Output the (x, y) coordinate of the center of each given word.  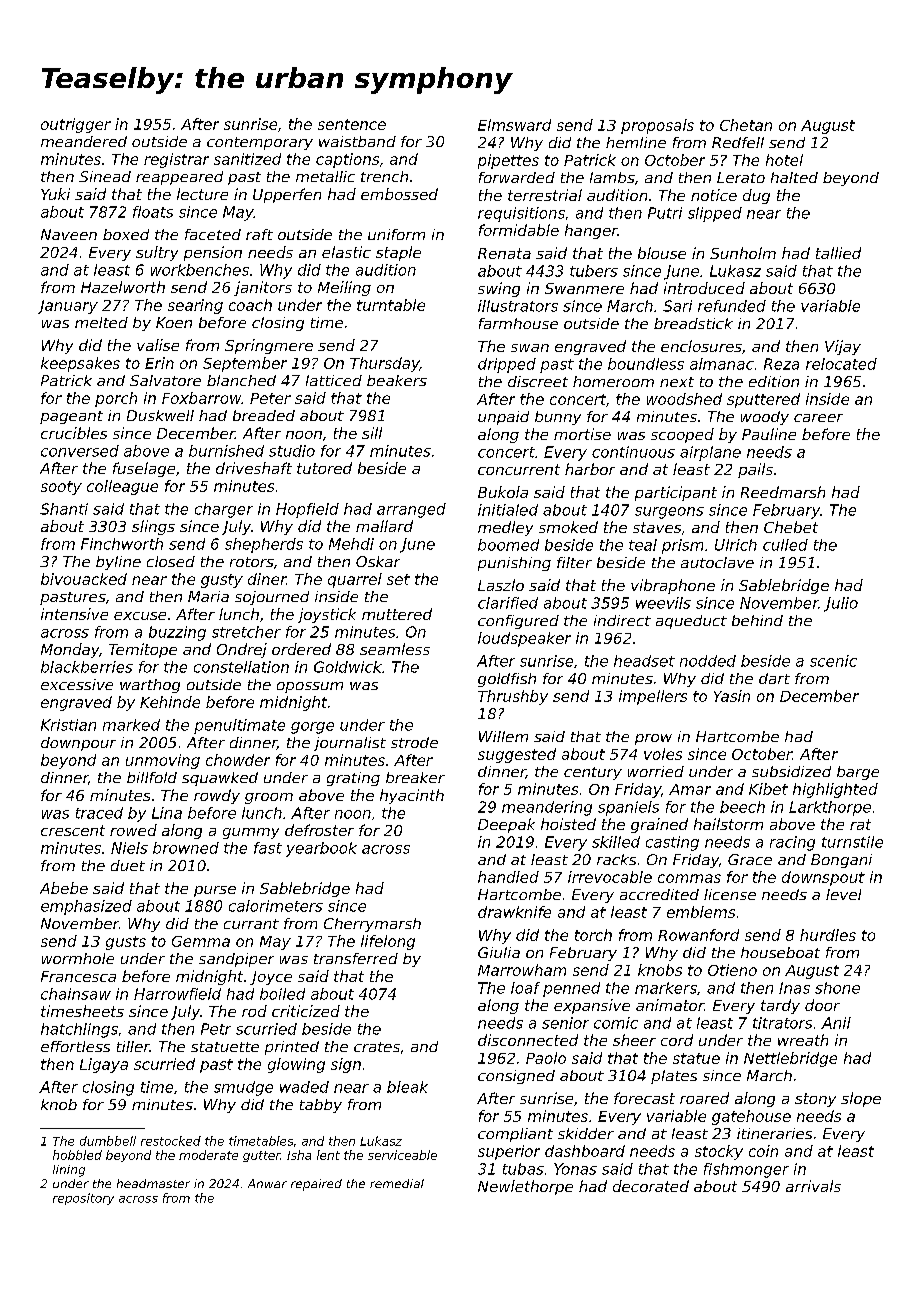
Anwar (267, 1183)
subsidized (791, 771)
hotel (784, 160)
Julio (841, 604)
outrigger (76, 125)
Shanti (64, 509)
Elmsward (514, 125)
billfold (152, 777)
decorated (651, 1186)
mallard (384, 526)
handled (508, 877)
